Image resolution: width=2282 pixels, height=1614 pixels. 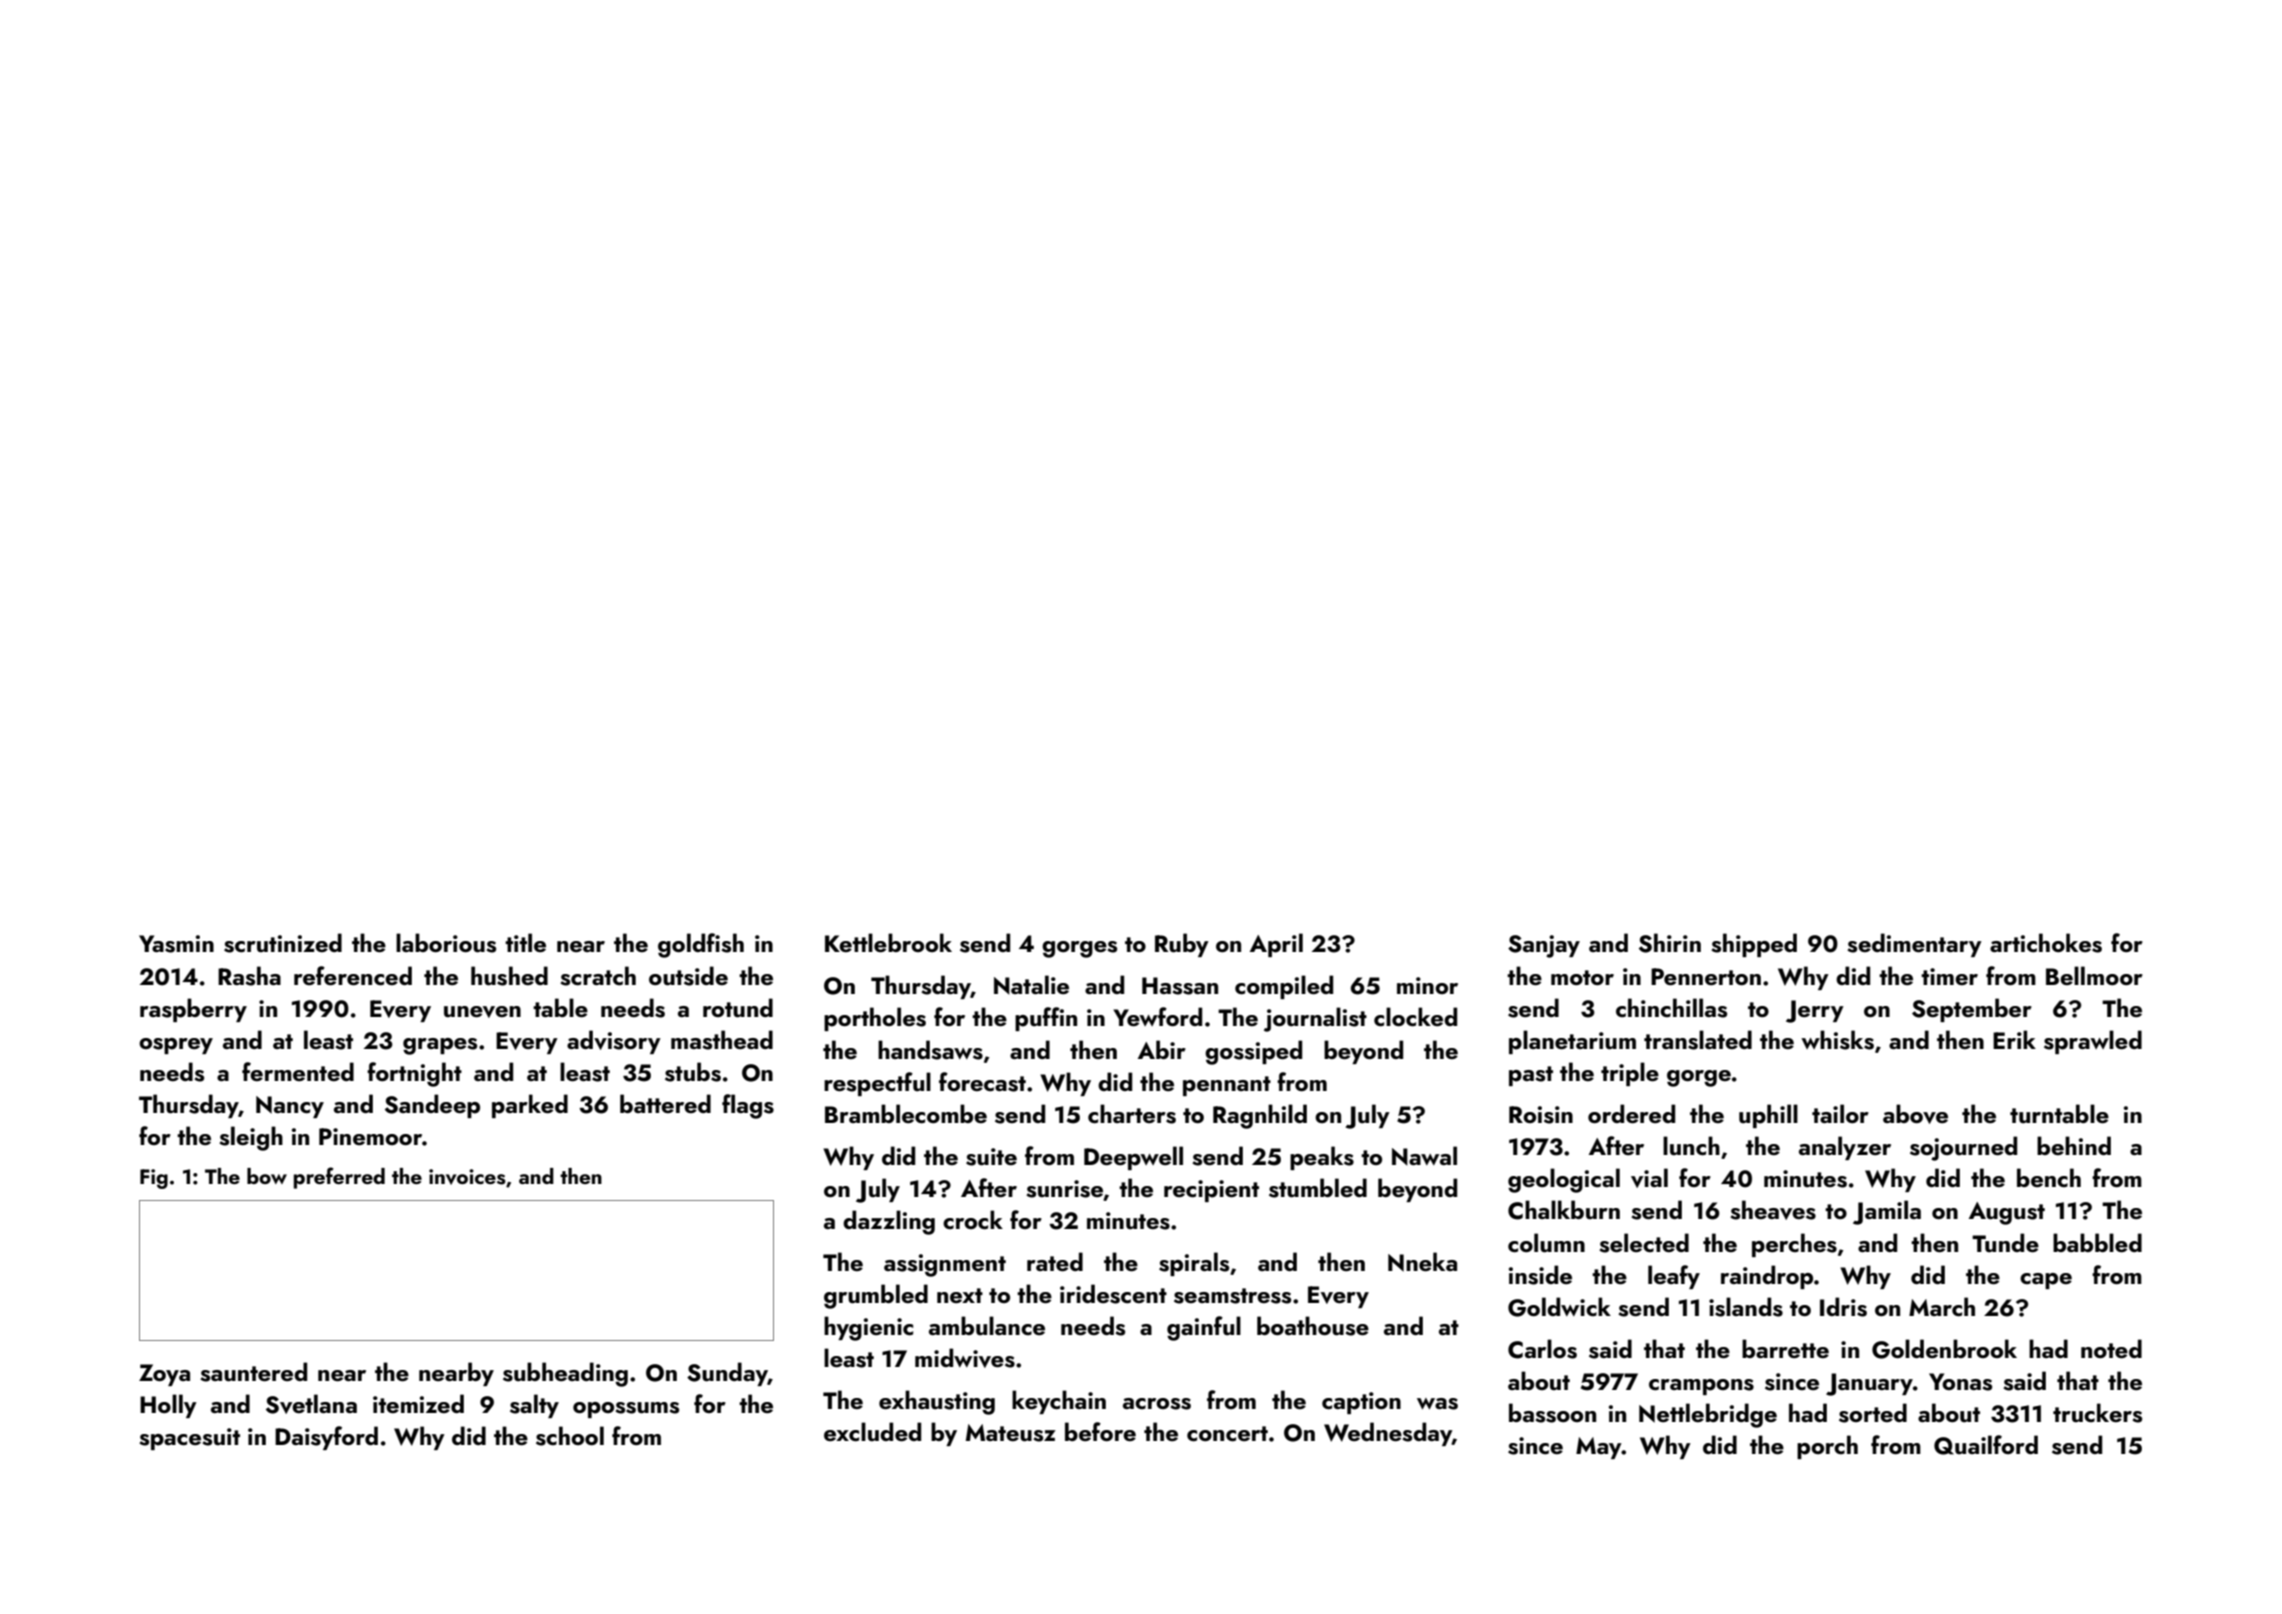 What do you see at coordinates (189, 1439) in the document?
I see `spacesuit` at bounding box center [189, 1439].
